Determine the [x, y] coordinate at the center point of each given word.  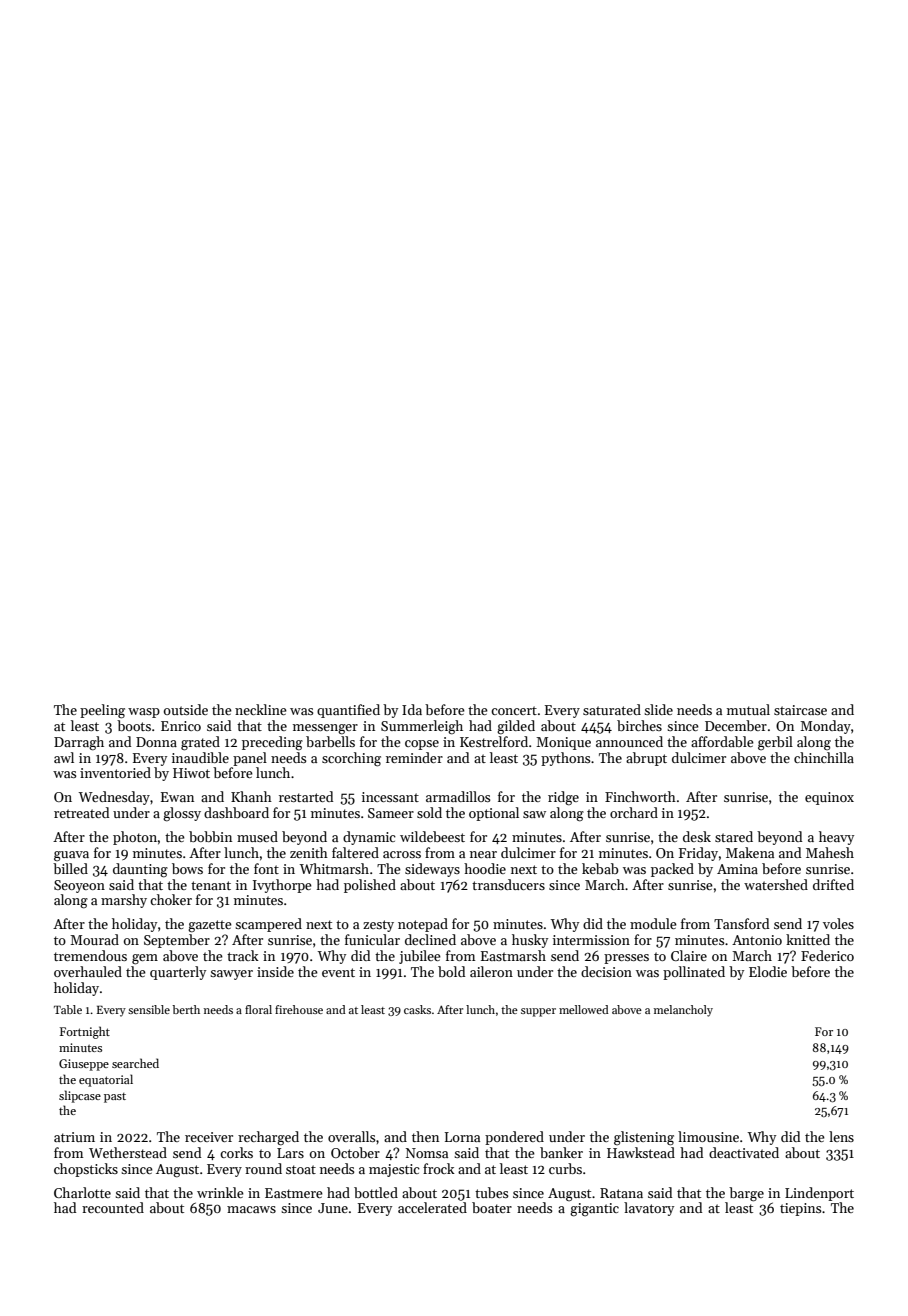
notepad [423, 925]
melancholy [683, 1011]
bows [187, 868]
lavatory [649, 1209]
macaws [251, 1209]
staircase [800, 710]
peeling [102, 711]
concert [514, 710]
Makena [750, 852]
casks [417, 1009]
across [402, 854]
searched [135, 1063]
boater [492, 1207]
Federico [827, 955]
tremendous [90, 955]
